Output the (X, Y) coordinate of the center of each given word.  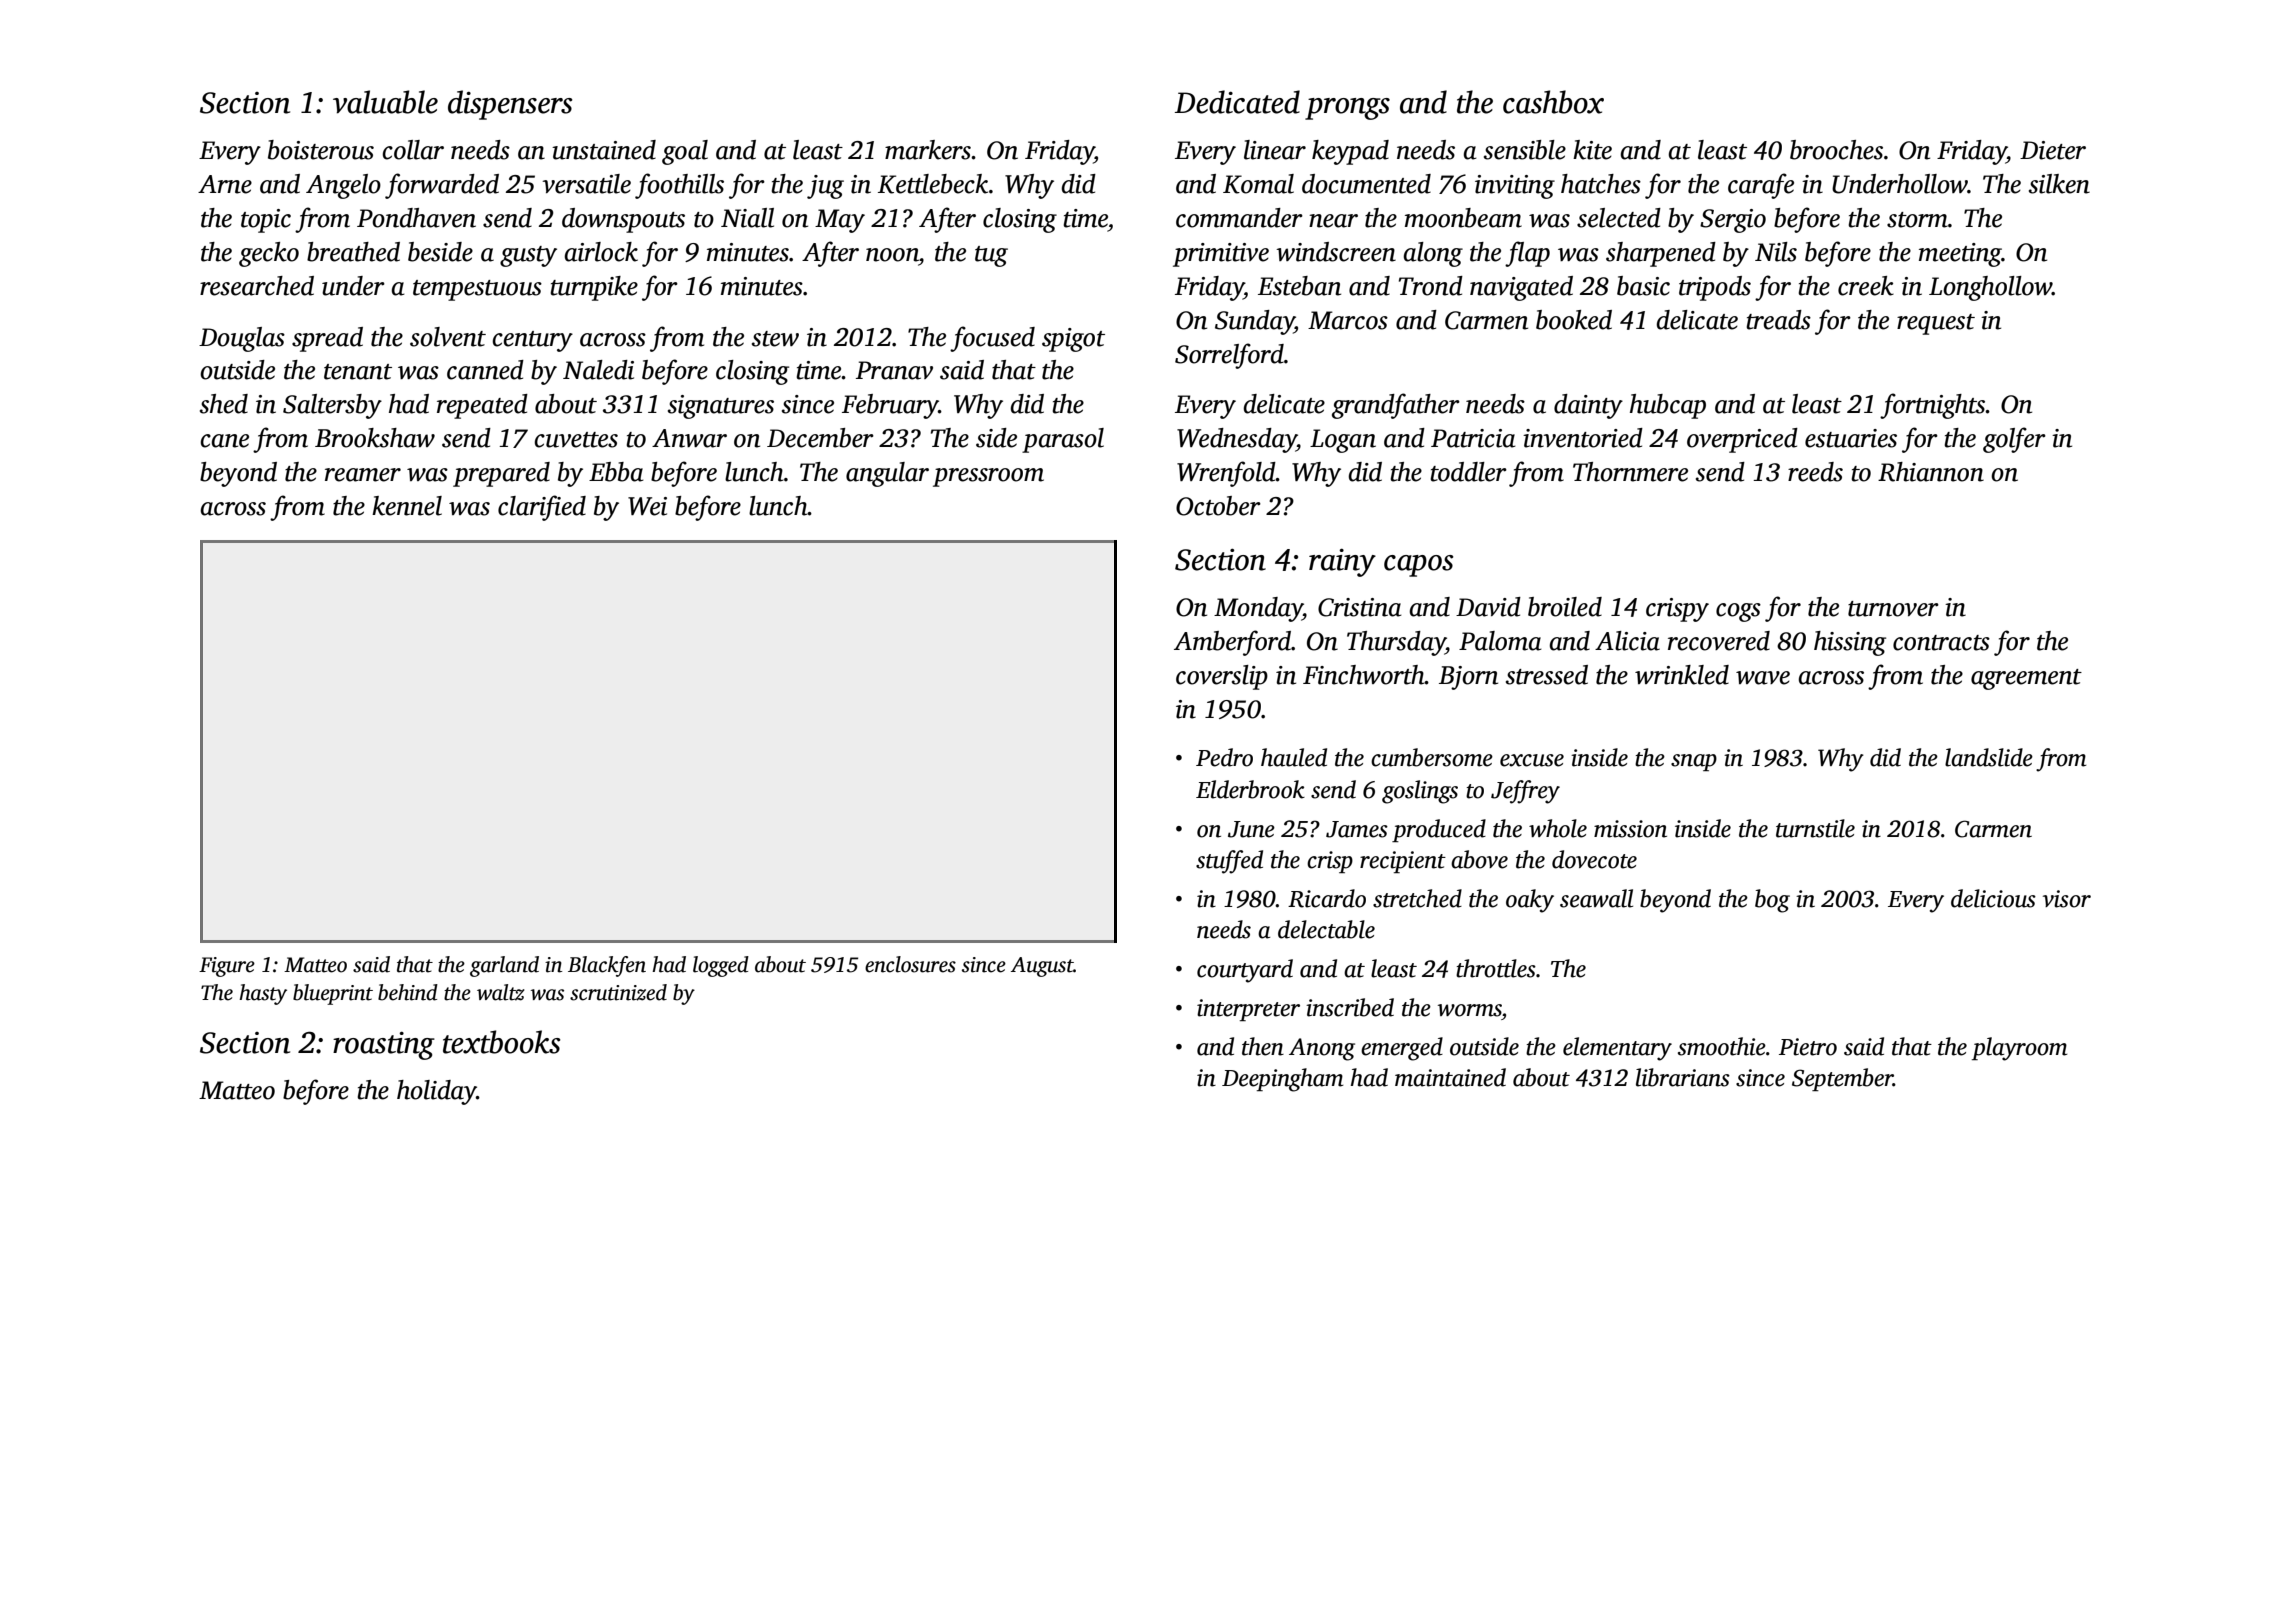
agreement (2026, 679)
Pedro (1224, 757)
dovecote (1594, 859)
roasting (384, 1046)
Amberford (1232, 643)
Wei (647, 506)
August (1042, 967)
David (1488, 607)
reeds (1815, 472)
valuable (385, 102)
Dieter (2053, 150)
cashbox (1553, 102)
